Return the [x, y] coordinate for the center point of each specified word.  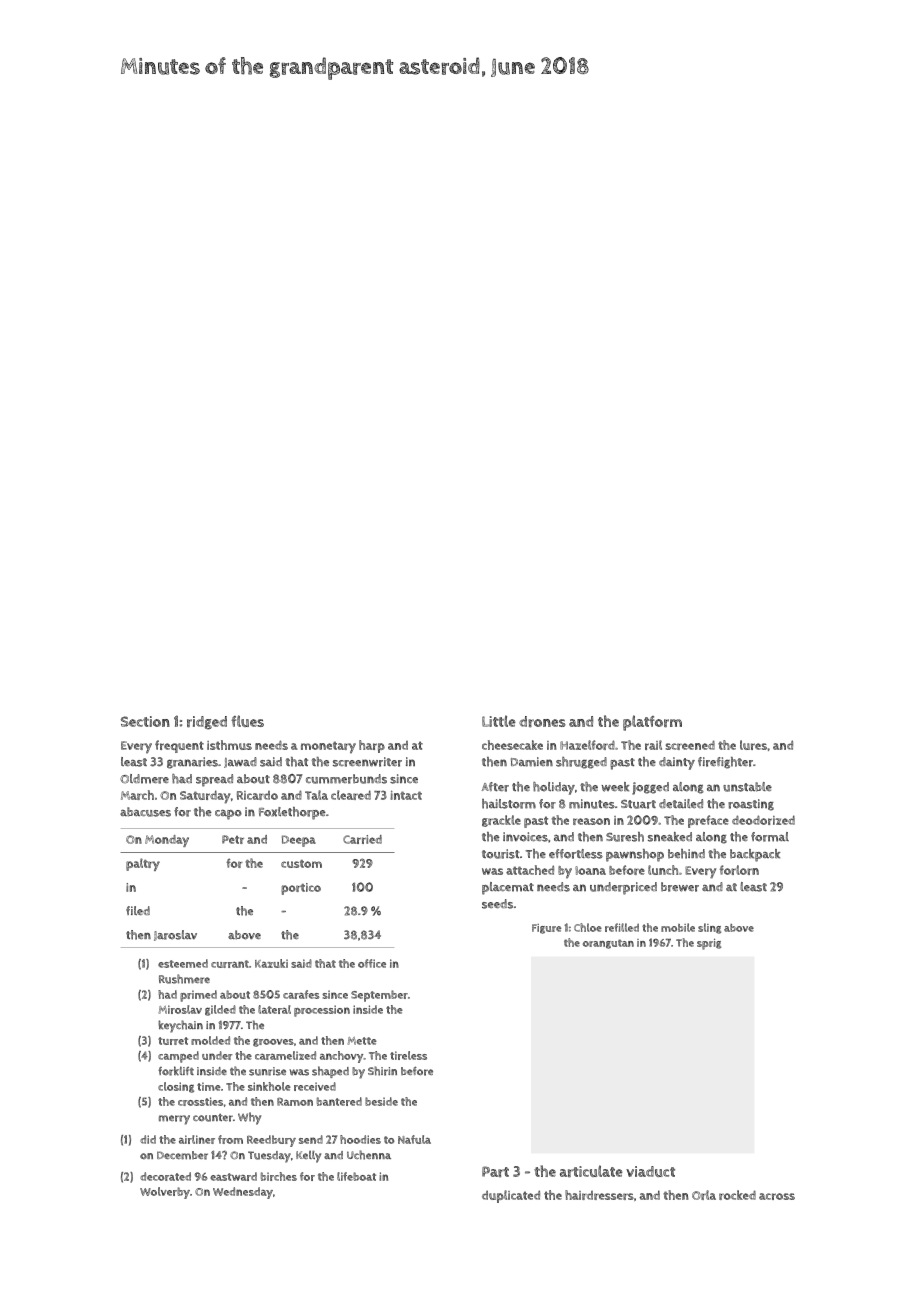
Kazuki [271, 963]
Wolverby [165, 1193]
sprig [709, 944]
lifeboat [356, 1176]
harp [372, 746]
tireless [408, 1055]
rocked [737, 1195]
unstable [747, 787]
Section [145, 721]
